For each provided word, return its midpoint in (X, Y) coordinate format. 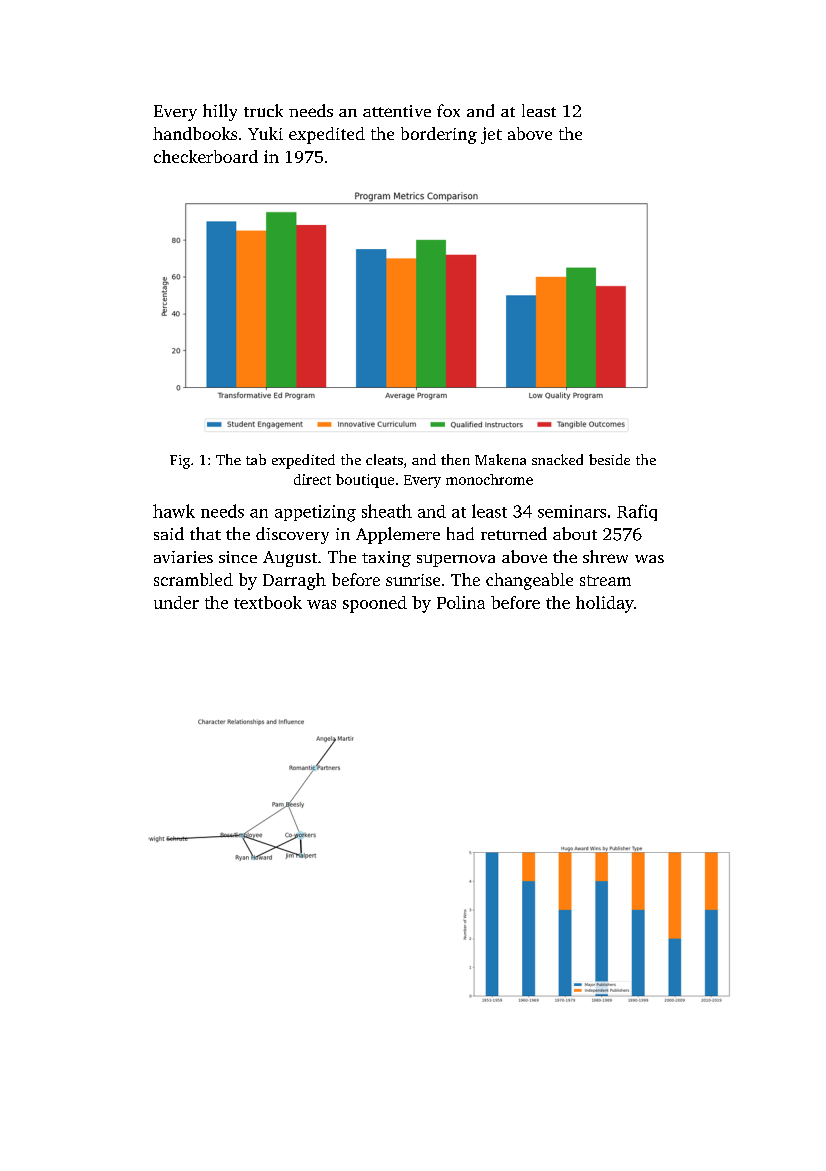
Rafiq (637, 512)
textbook (268, 602)
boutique (365, 481)
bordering (439, 135)
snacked (557, 459)
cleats (384, 459)
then (455, 459)
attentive (397, 111)
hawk (174, 511)
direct (312, 479)
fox (448, 110)
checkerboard (206, 156)
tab (256, 459)
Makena (500, 459)
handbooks (195, 133)
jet (491, 135)
